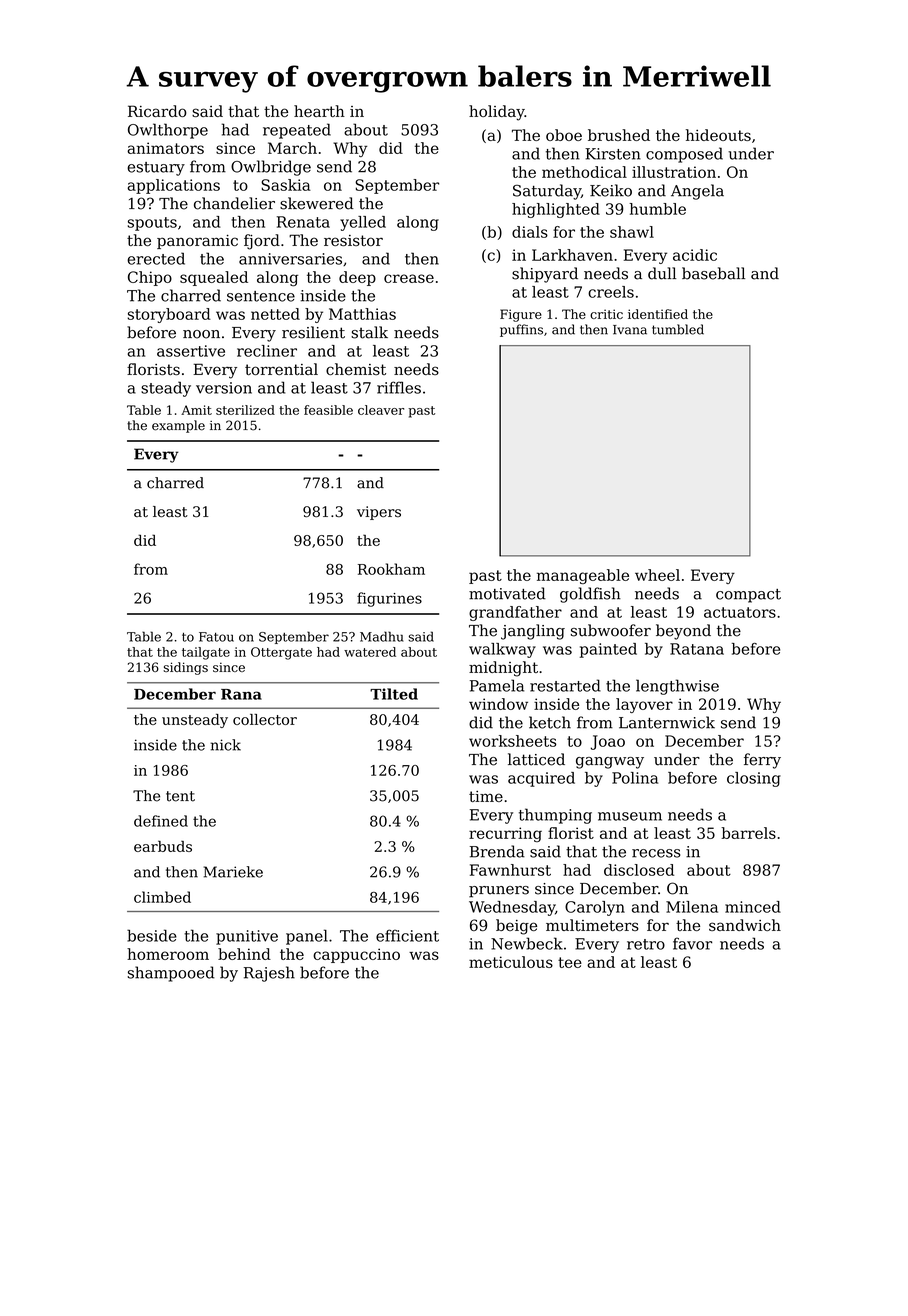  What do you see at coordinates (657, 575) in the image?
I see `wheel` at bounding box center [657, 575].
